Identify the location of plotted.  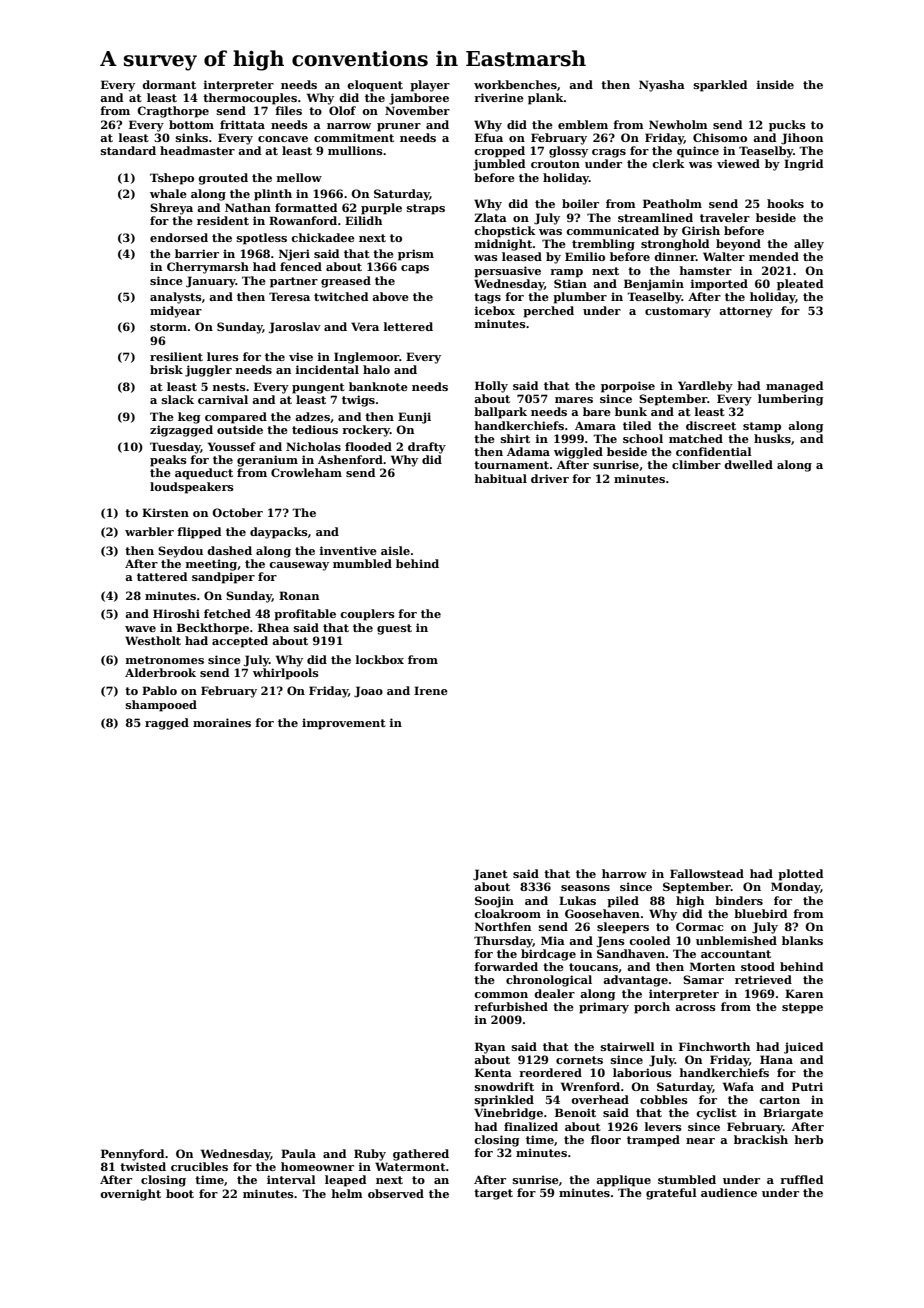
(800, 875).
